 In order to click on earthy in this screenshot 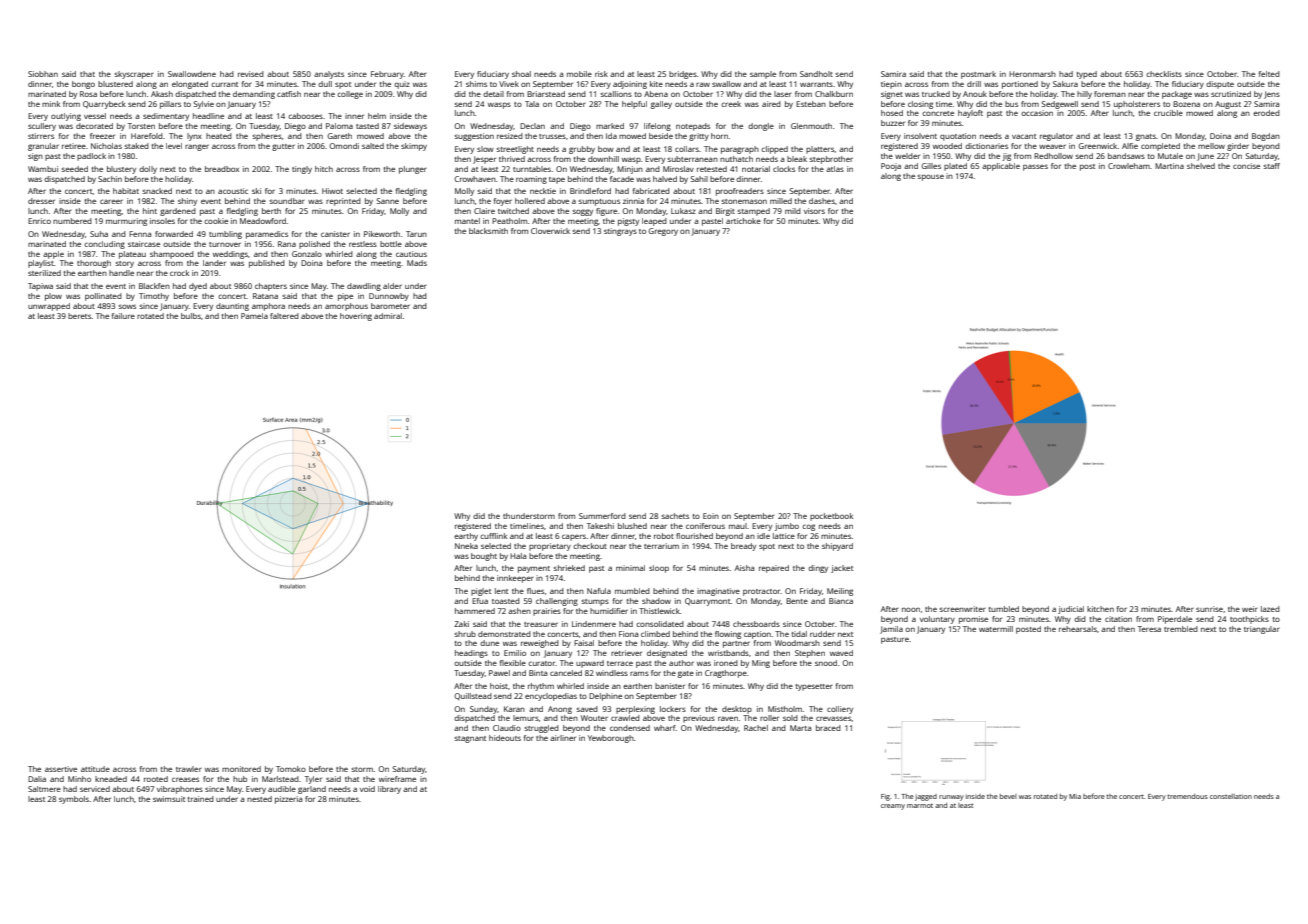, I will do `click(466, 537)`.
